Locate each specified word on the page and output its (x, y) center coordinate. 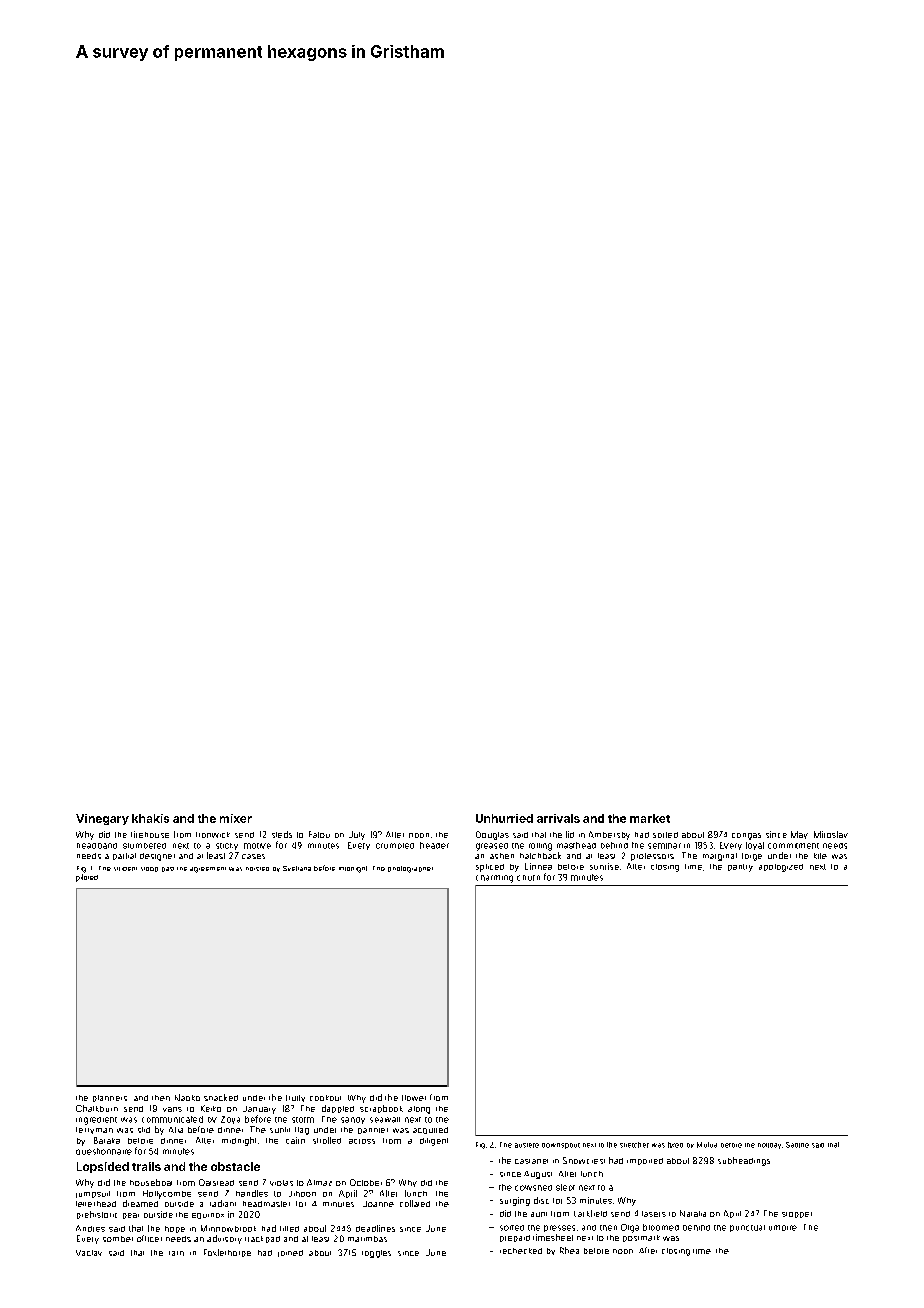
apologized (781, 868)
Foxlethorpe (227, 1253)
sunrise (604, 866)
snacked (221, 1097)
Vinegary (102, 819)
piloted (87, 878)
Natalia (693, 1213)
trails (146, 1166)
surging (515, 1201)
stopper (797, 1215)
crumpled (395, 846)
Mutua (707, 1145)
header (434, 845)
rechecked (521, 1251)
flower (414, 1098)
